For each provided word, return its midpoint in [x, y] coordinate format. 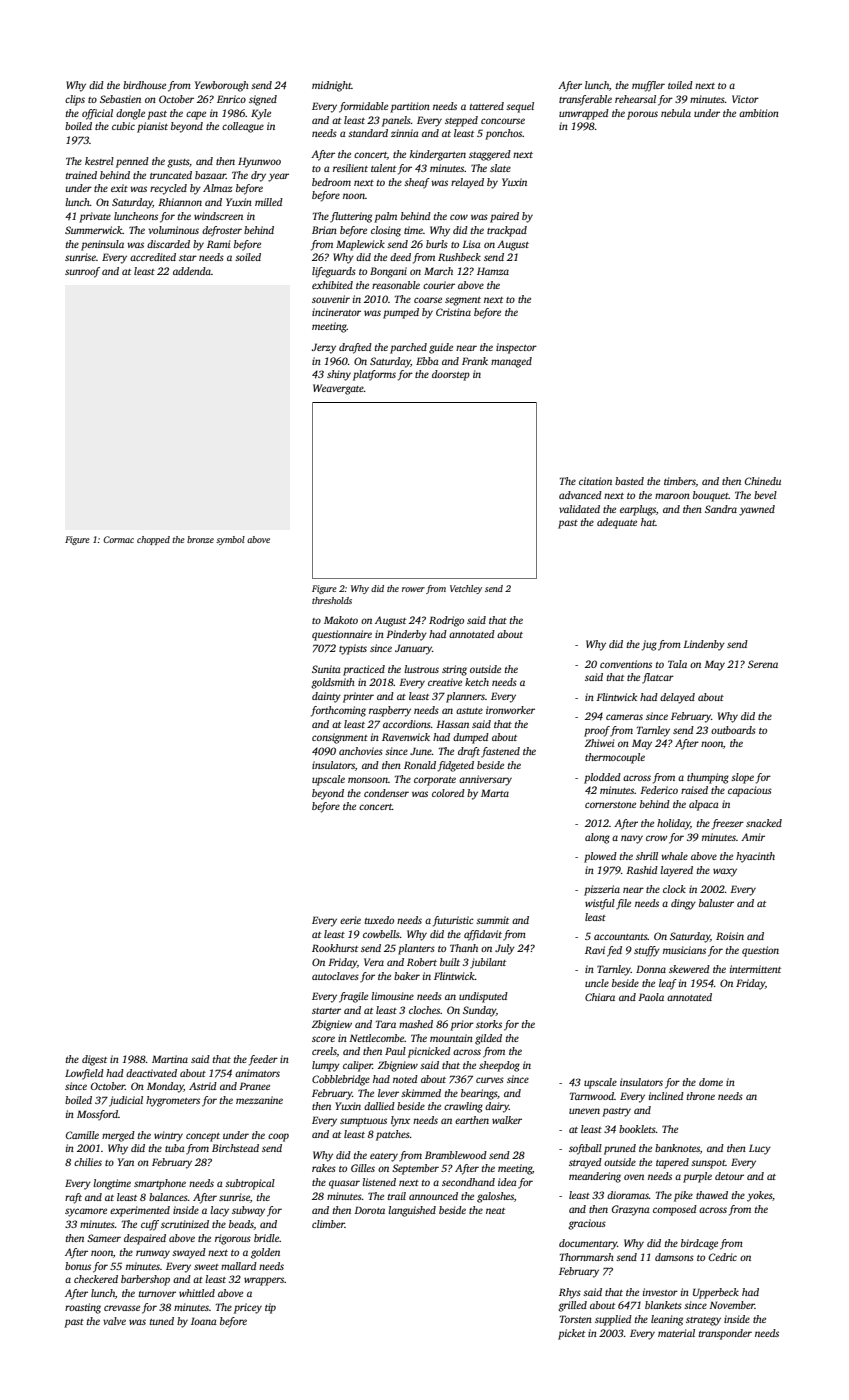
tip [270, 1308]
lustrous [421, 669]
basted [629, 481]
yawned [757, 510]
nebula [676, 113]
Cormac [118, 539]
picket [571, 1334]
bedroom [331, 182]
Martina [170, 1059]
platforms [374, 375]
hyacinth [755, 857]
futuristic [453, 921]
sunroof [82, 272]
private [95, 217]
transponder [725, 1334]
